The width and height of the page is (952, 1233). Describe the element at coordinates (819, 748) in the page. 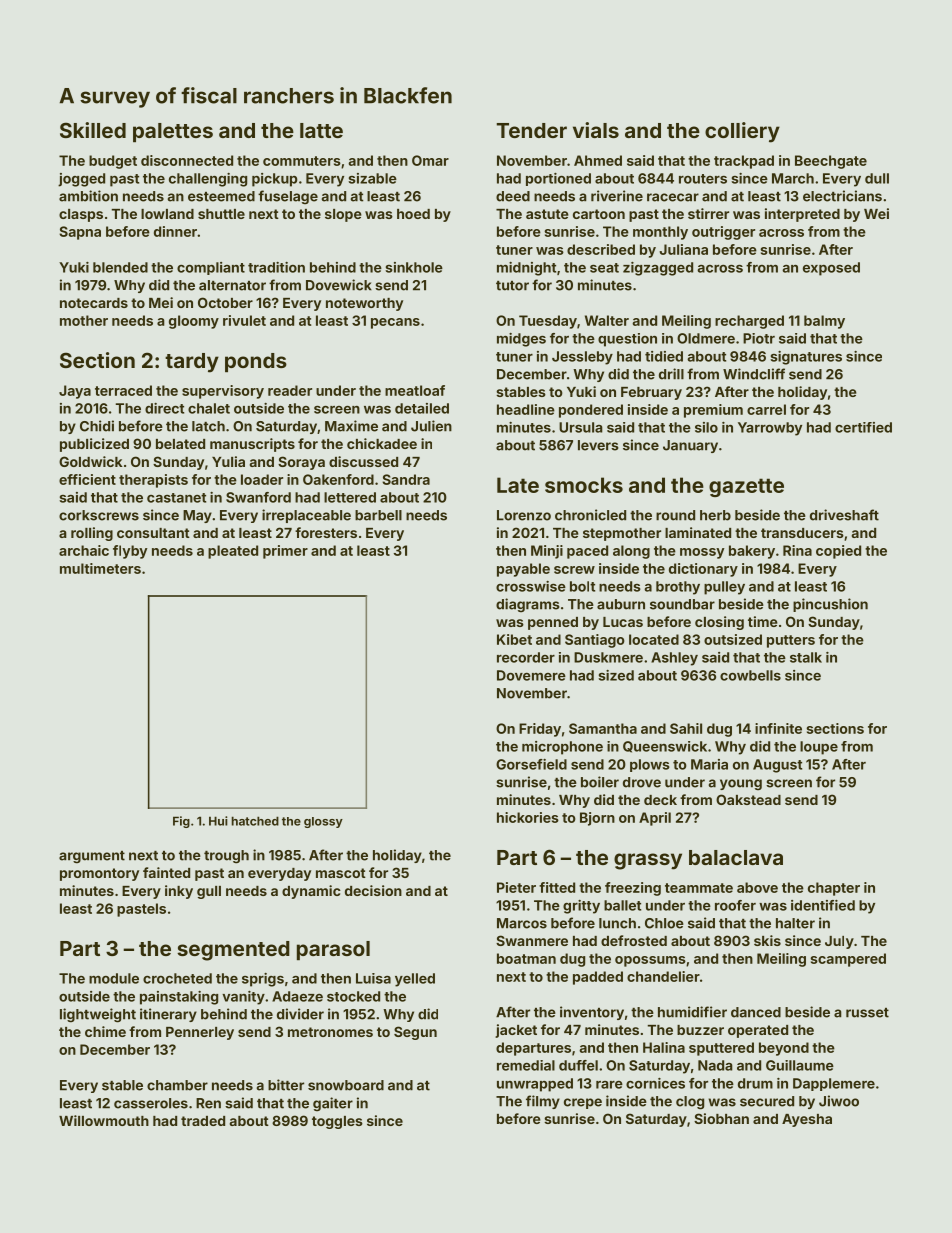

I see `loupe` at that location.
